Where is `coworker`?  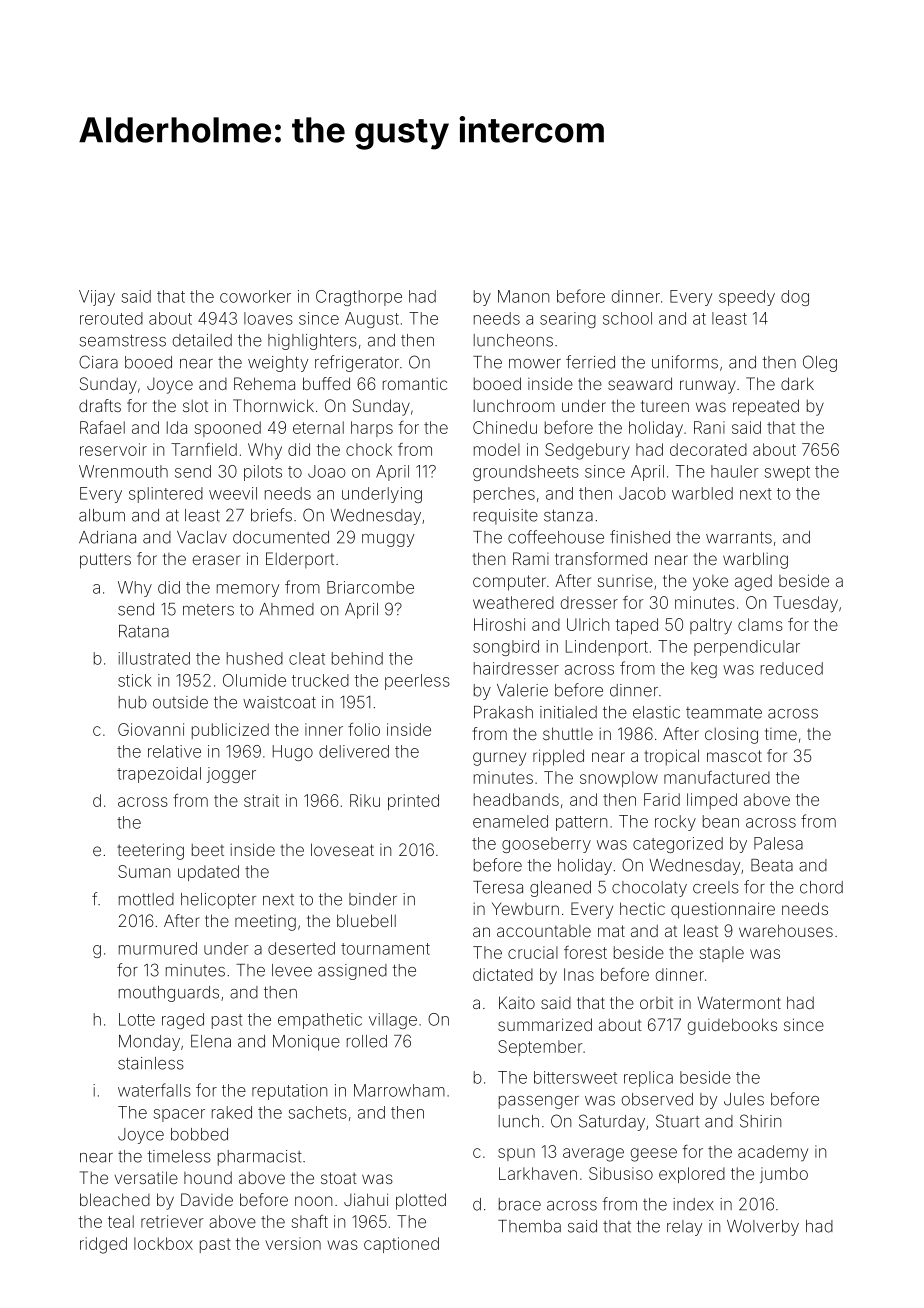
coworker is located at coordinates (255, 296).
